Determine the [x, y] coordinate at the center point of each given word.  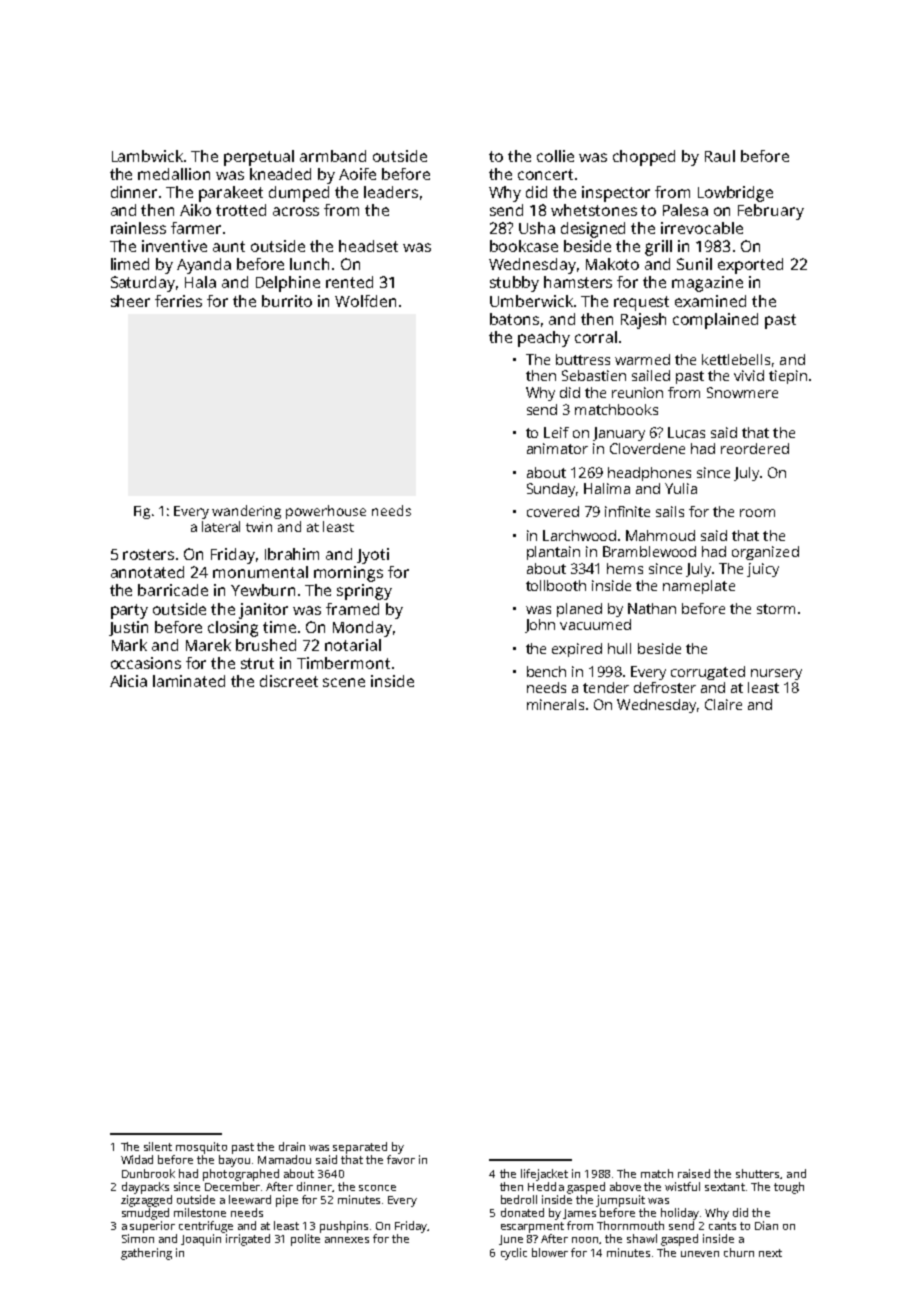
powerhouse [326, 512]
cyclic [514, 1254]
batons [514, 319]
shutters [757, 1173]
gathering [146, 1254]
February [771, 212]
